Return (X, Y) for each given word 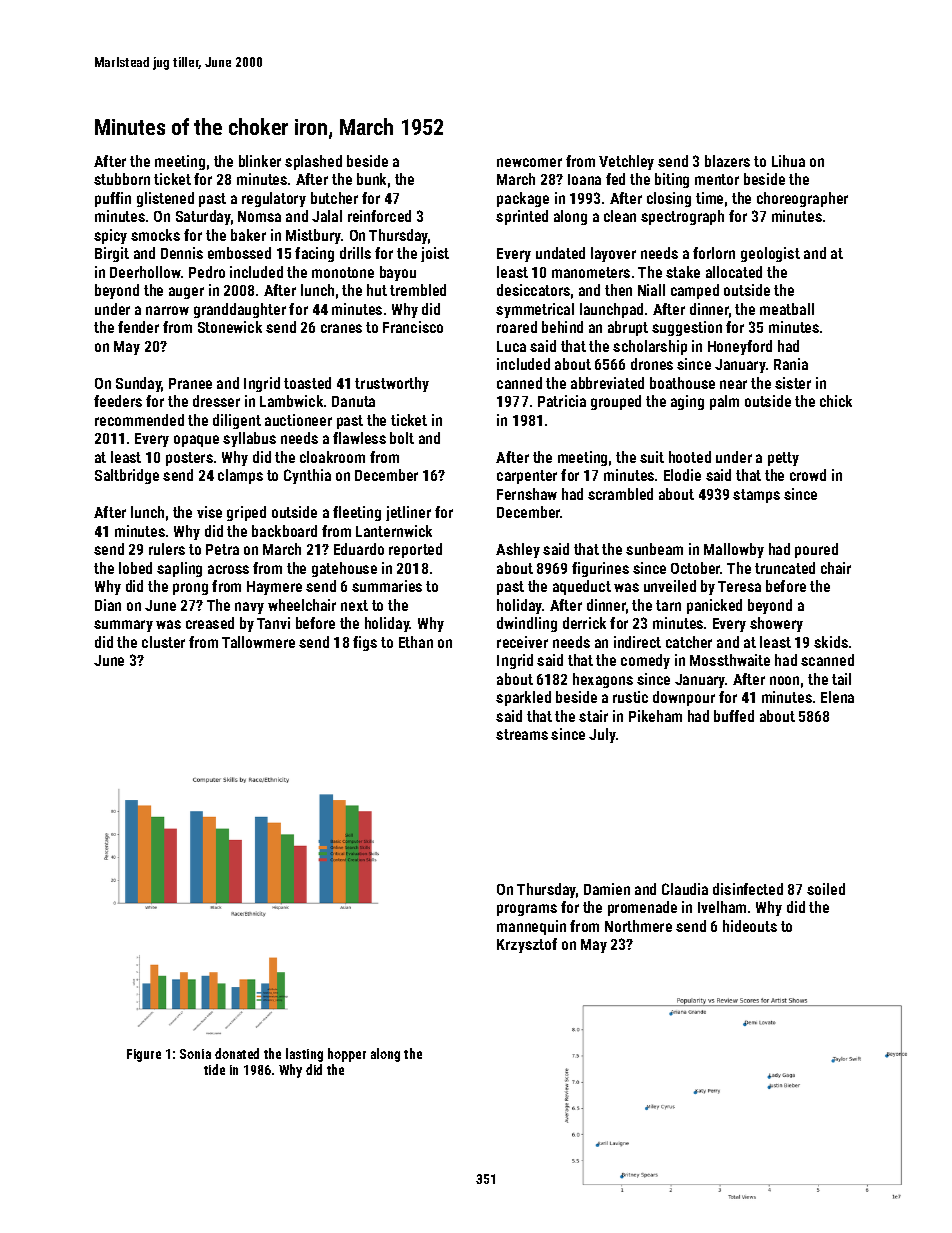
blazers (727, 161)
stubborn (122, 179)
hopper (347, 1055)
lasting (304, 1055)
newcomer (529, 162)
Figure (144, 1055)
